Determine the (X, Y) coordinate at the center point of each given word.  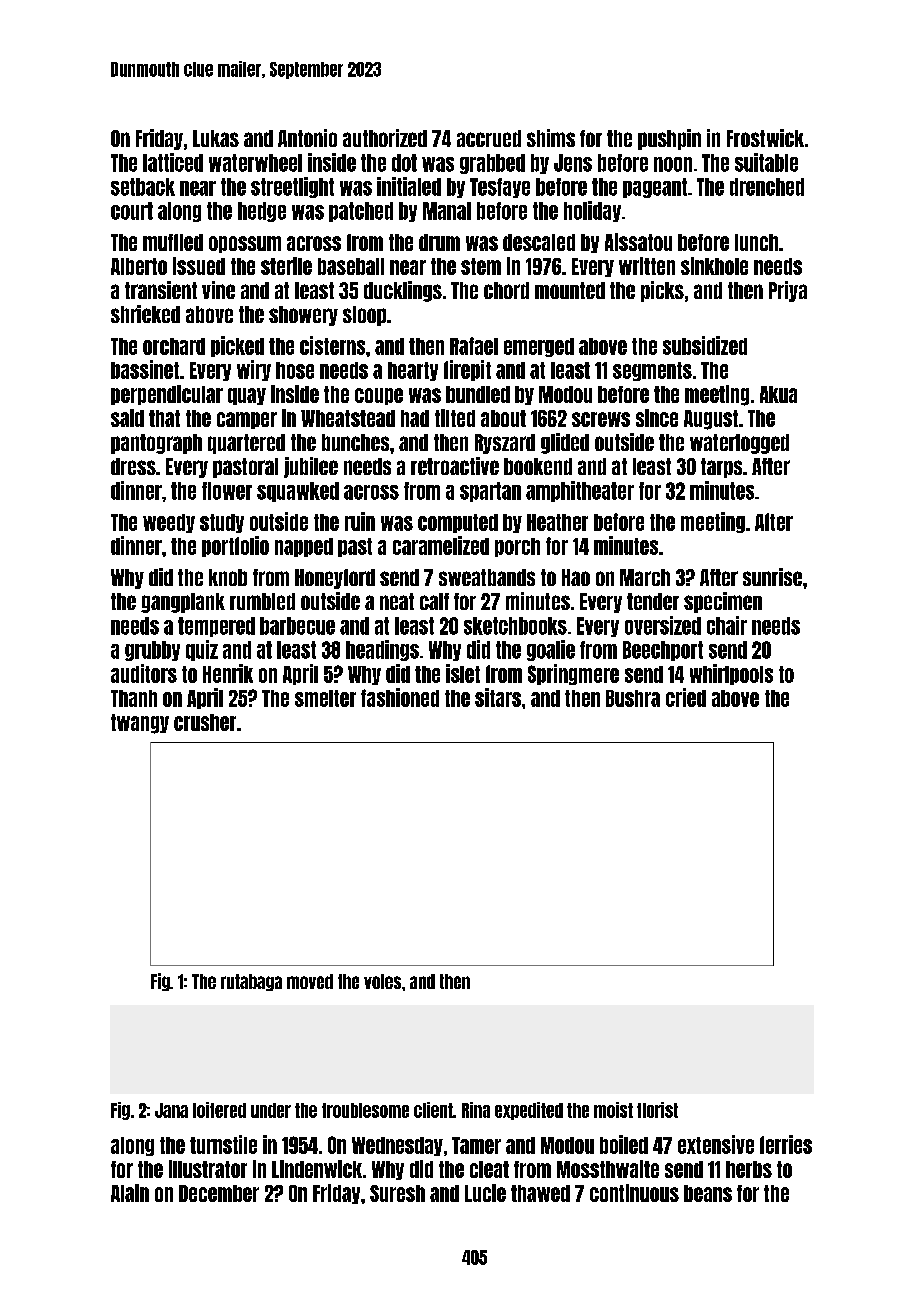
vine (218, 290)
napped (304, 547)
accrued (489, 138)
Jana (171, 1110)
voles (382, 981)
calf (434, 601)
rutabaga (251, 982)
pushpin (669, 139)
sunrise (772, 577)
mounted (570, 290)
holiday (592, 211)
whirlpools (731, 674)
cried (686, 697)
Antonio (307, 138)
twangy (140, 724)
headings (382, 650)
